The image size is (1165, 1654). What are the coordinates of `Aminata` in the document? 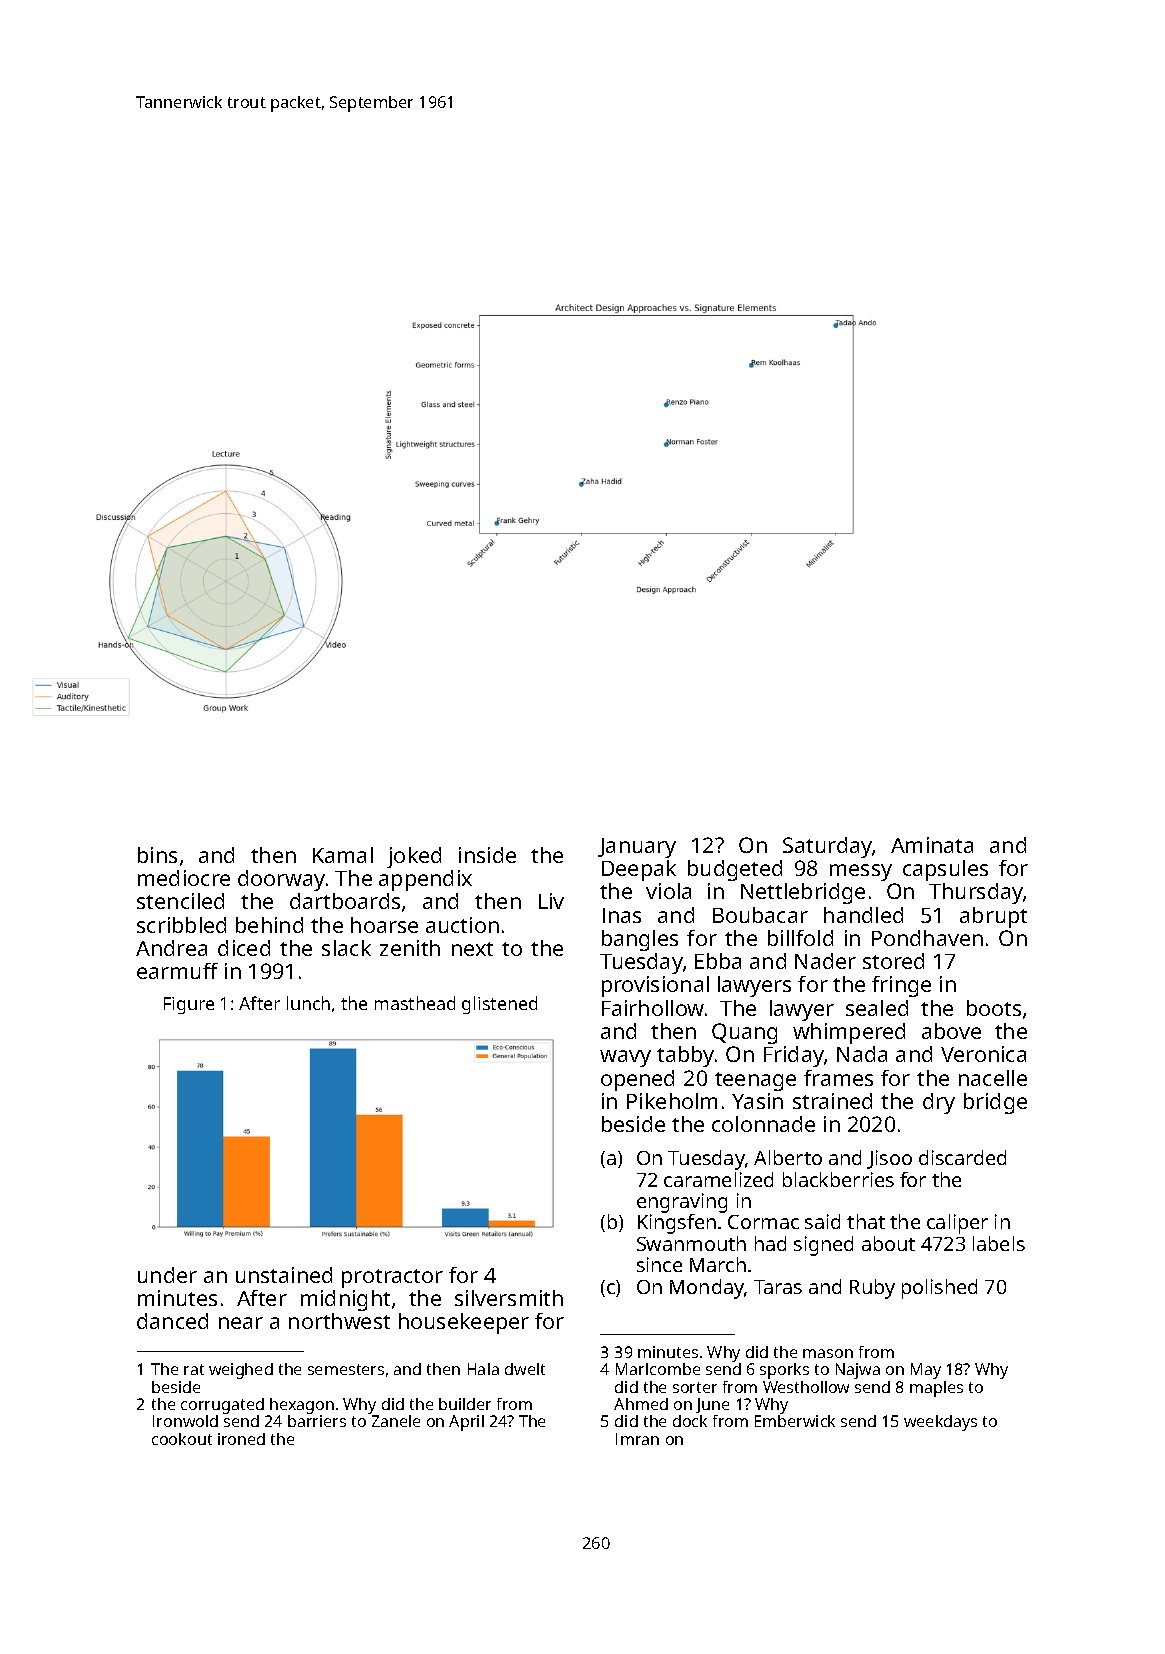 It's located at (932, 845).
